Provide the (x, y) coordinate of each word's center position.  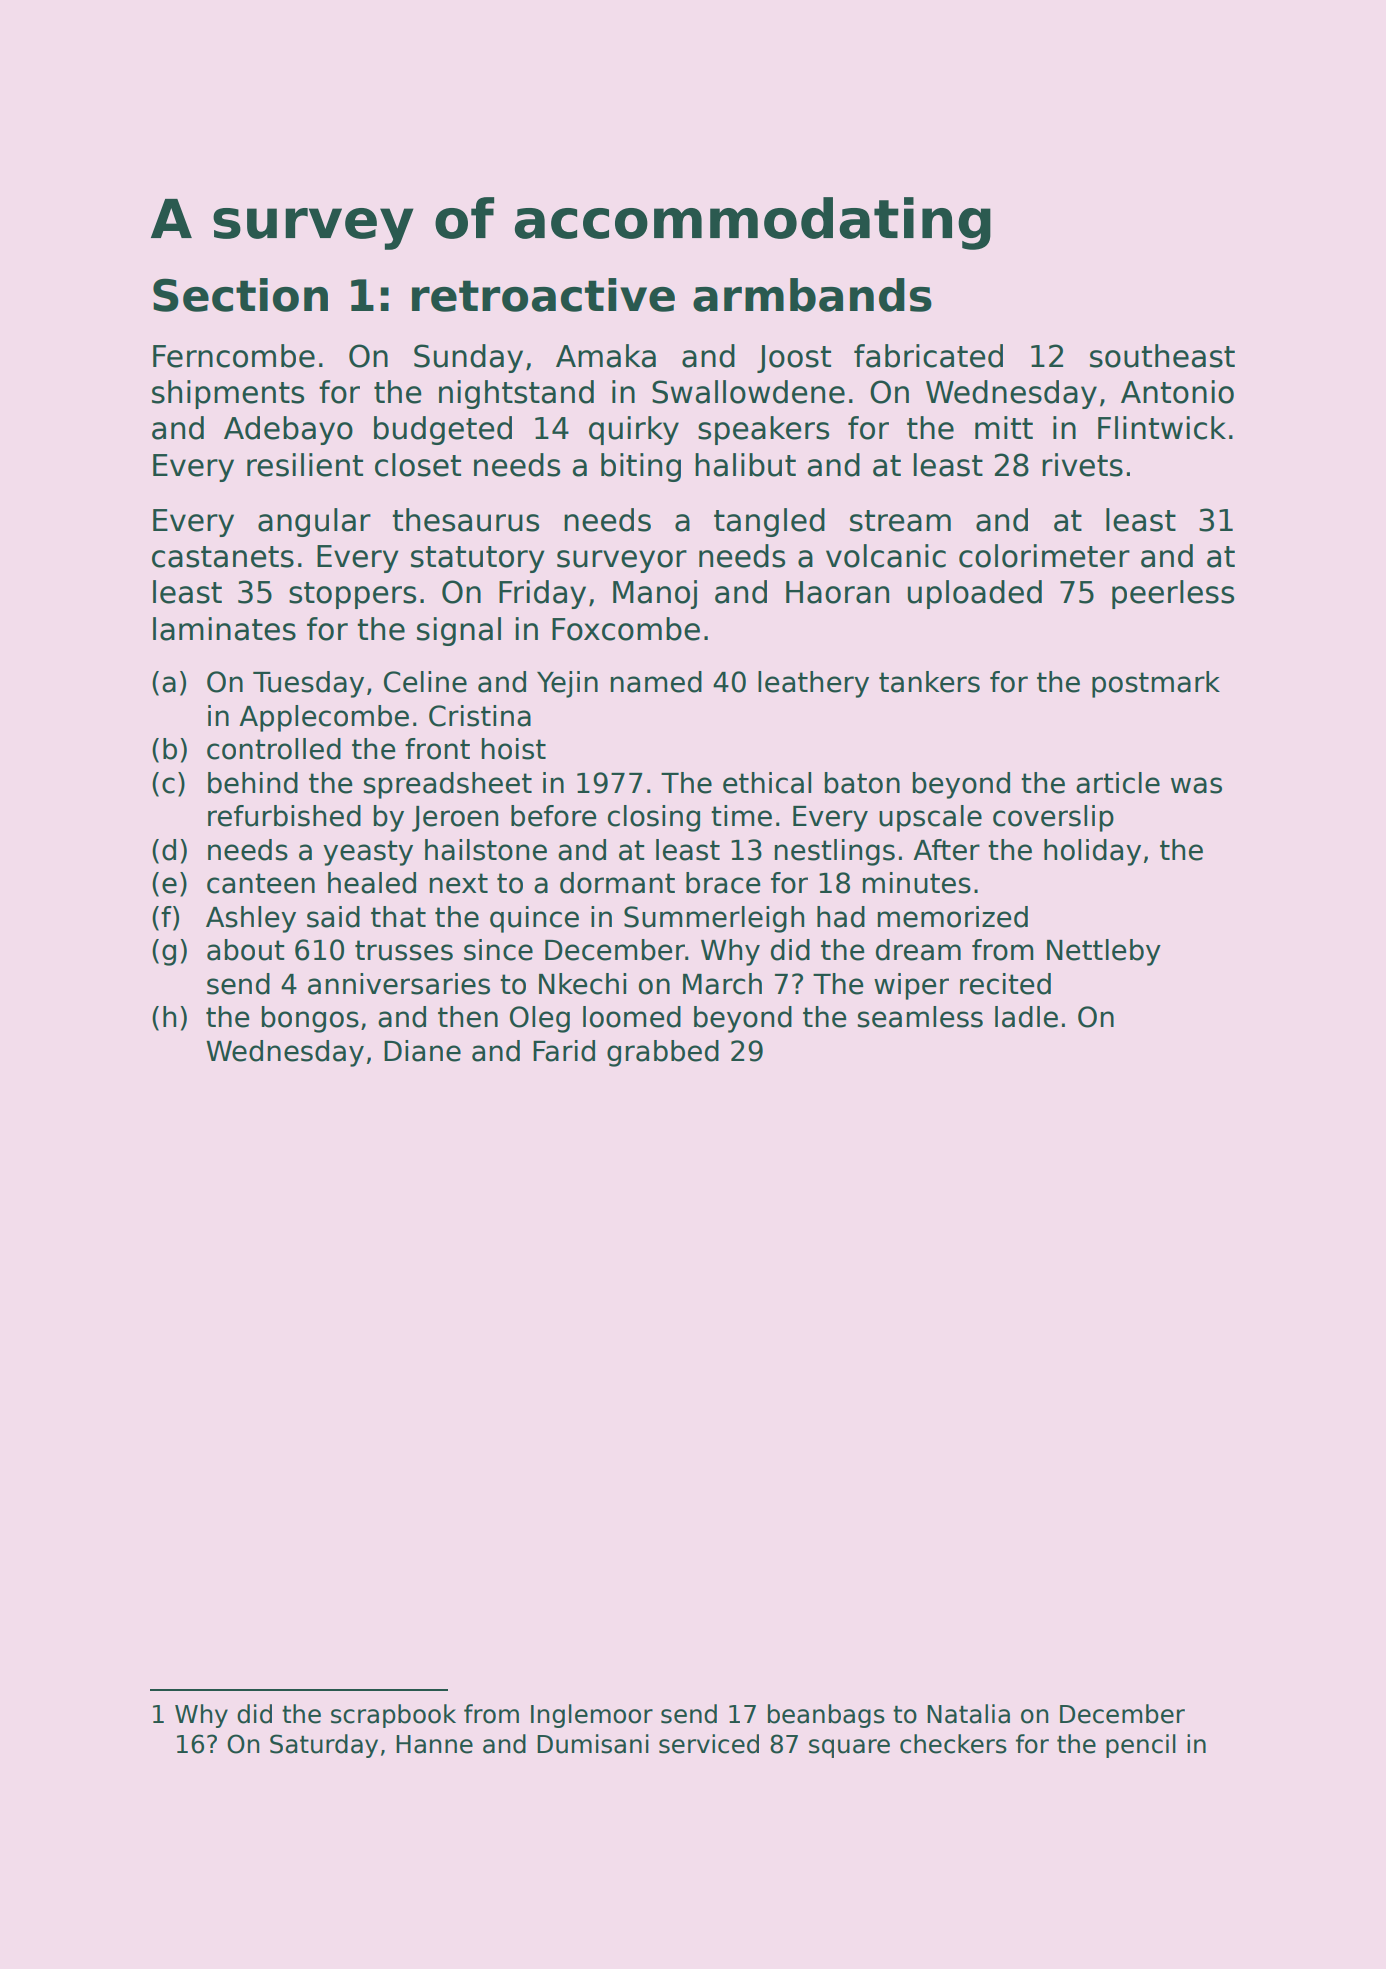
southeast (1162, 356)
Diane (422, 1051)
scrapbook (393, 1716)
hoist (514, 749)
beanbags (826, 1716)
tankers (929, 682)
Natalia (968, 1714)
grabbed (663, 1053)
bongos (310, 1019)
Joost (794, 359)
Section (240, 295)
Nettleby (1104, 952)
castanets (223, 557)
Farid (564, 1051)
